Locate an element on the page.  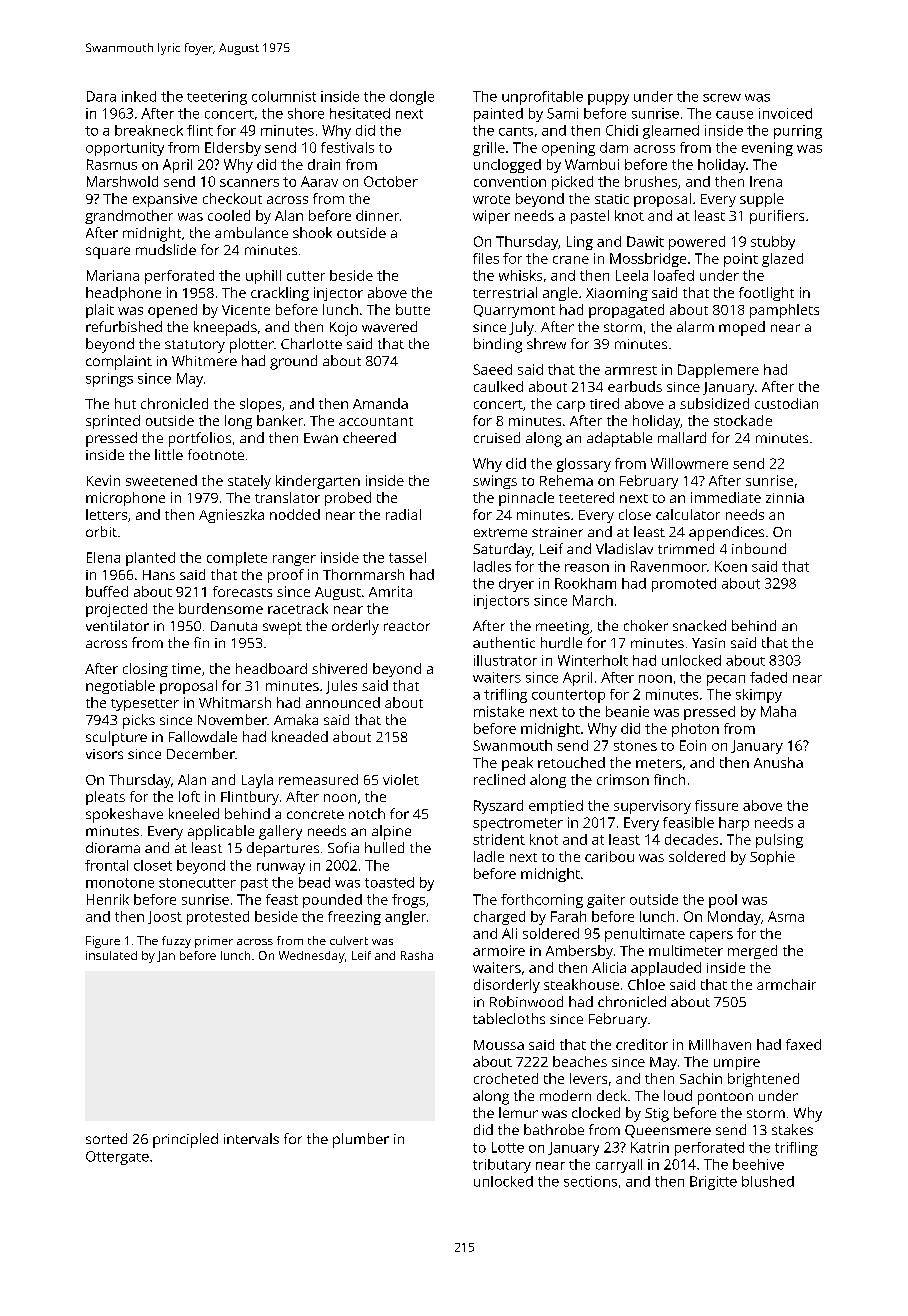
Amrita is located at coordinates (390, 591).
